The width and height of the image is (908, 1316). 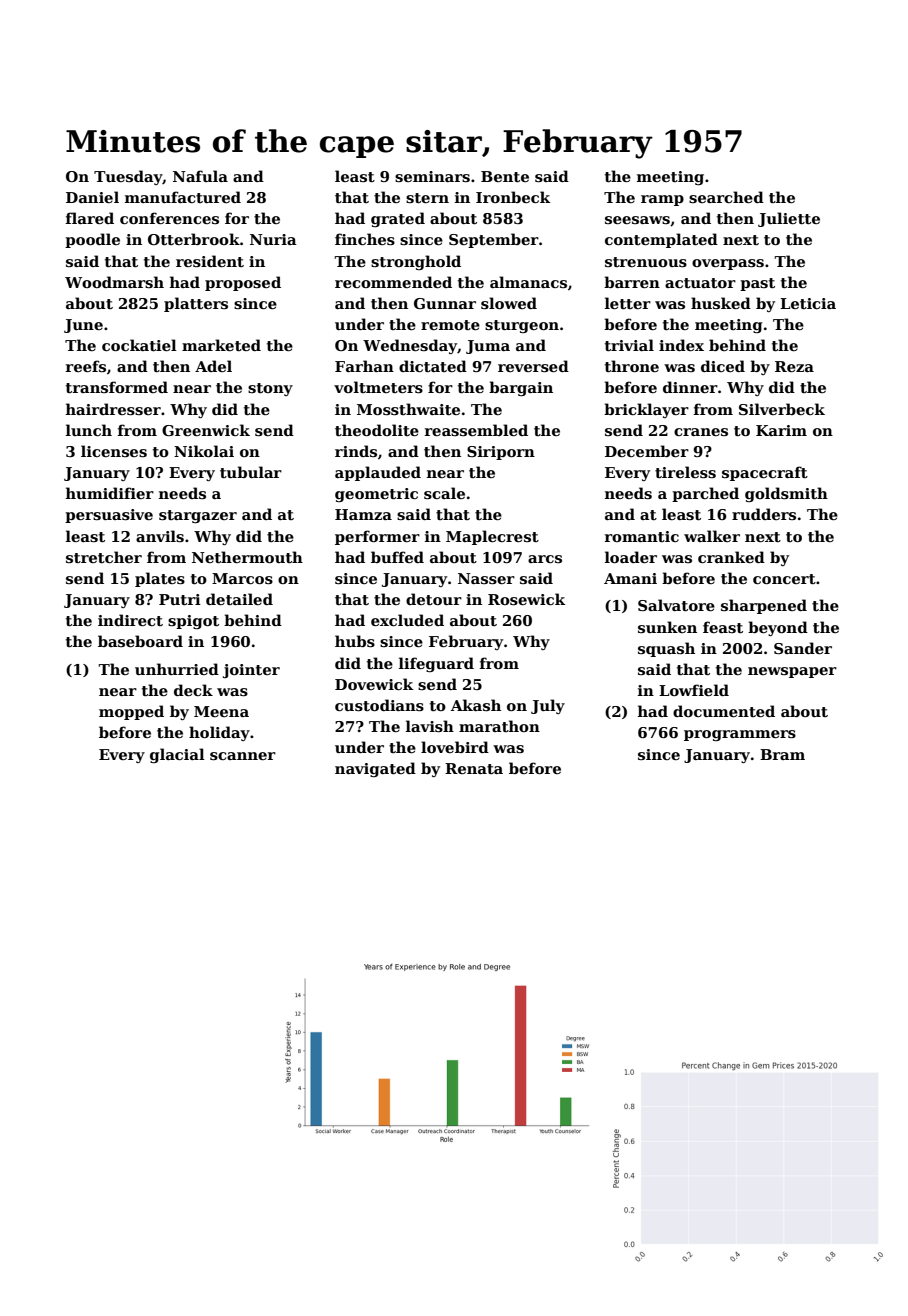 What do you see at coordinates (492, 537) in the image?
I see `Maplecrest` at bounding box center [492, 537].
